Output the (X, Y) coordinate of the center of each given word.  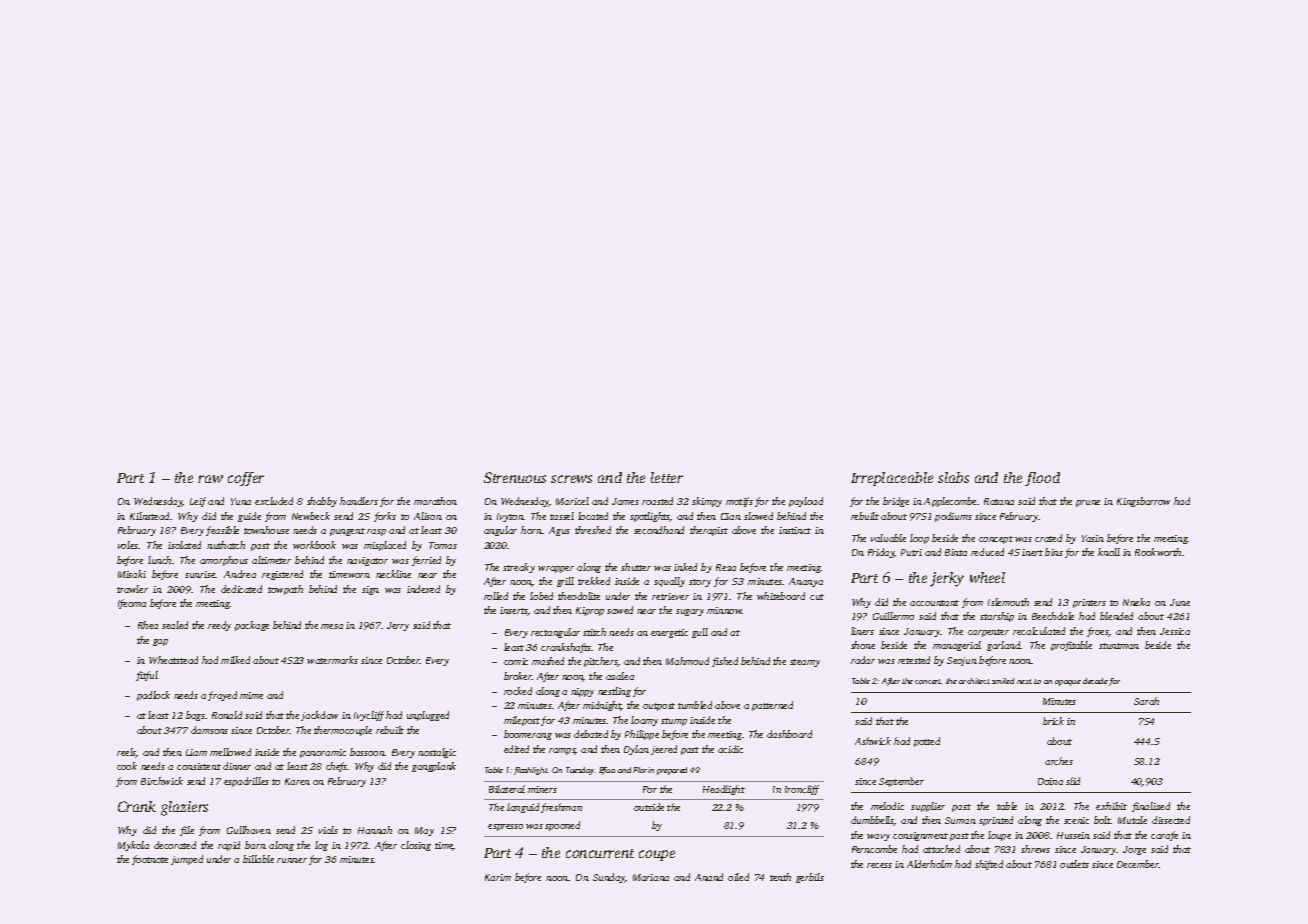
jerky (947, 579)
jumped (187, 860)
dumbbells (872, 821)
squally (669, 582)
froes (1098, 632)
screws (571, 479)
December (1138, 864)
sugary (690, 612)
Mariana (651, 877)
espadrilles (246, 782)
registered (282, 575)
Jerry (398, 626)
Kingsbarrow (1143, 502)
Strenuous (515, 477)
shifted (989, 865)
